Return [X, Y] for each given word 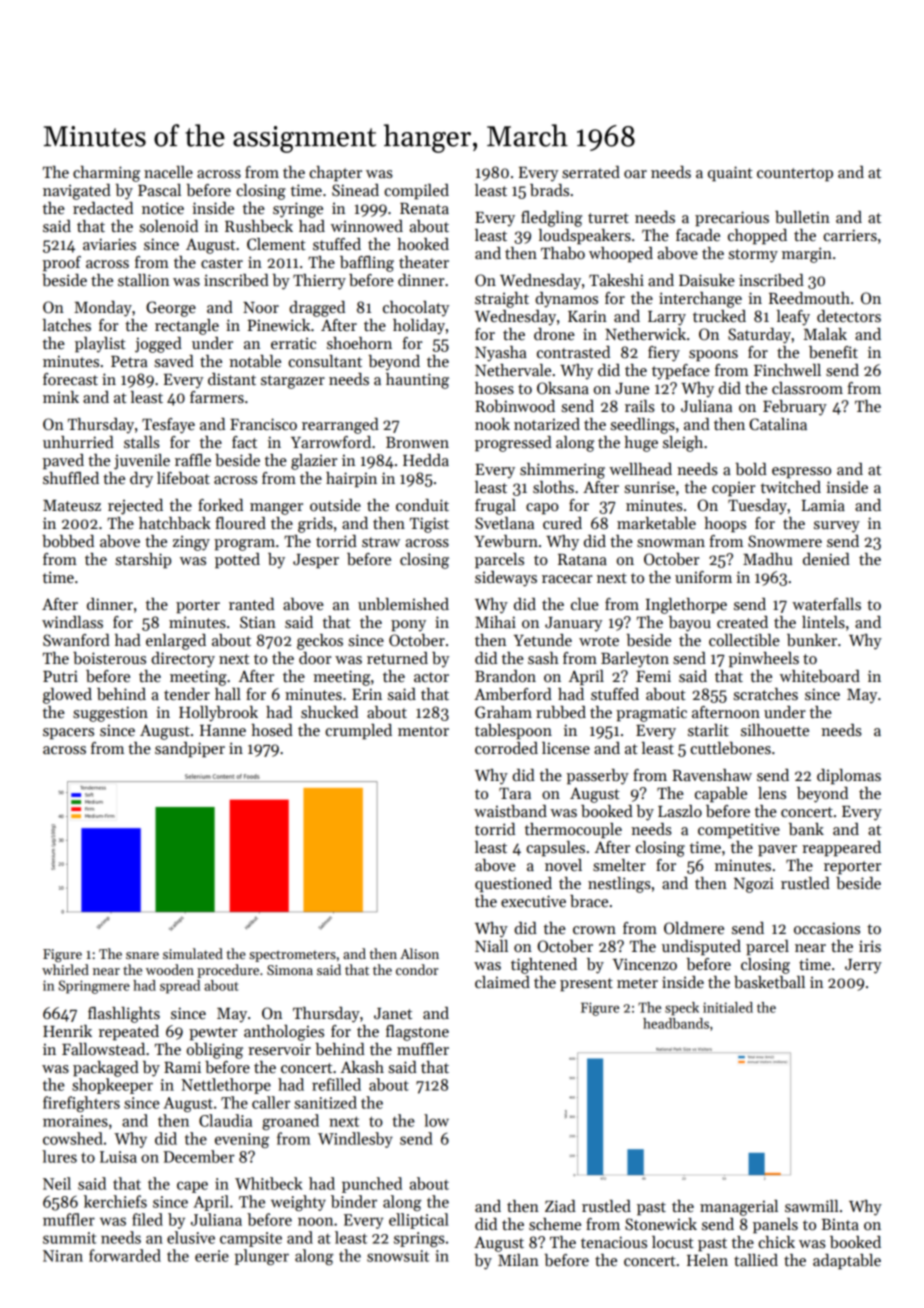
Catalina [778, 424]
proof [61, 264]
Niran [63, 1256]
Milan [518, 1260]
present [586, 985]
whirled [65, 969]
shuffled [71, 478]
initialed [728, 1007]
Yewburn [506, 541]
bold [751, 469]
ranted [251, 604]
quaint [730, 174]
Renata [424, 209]
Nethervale [513, 370]
